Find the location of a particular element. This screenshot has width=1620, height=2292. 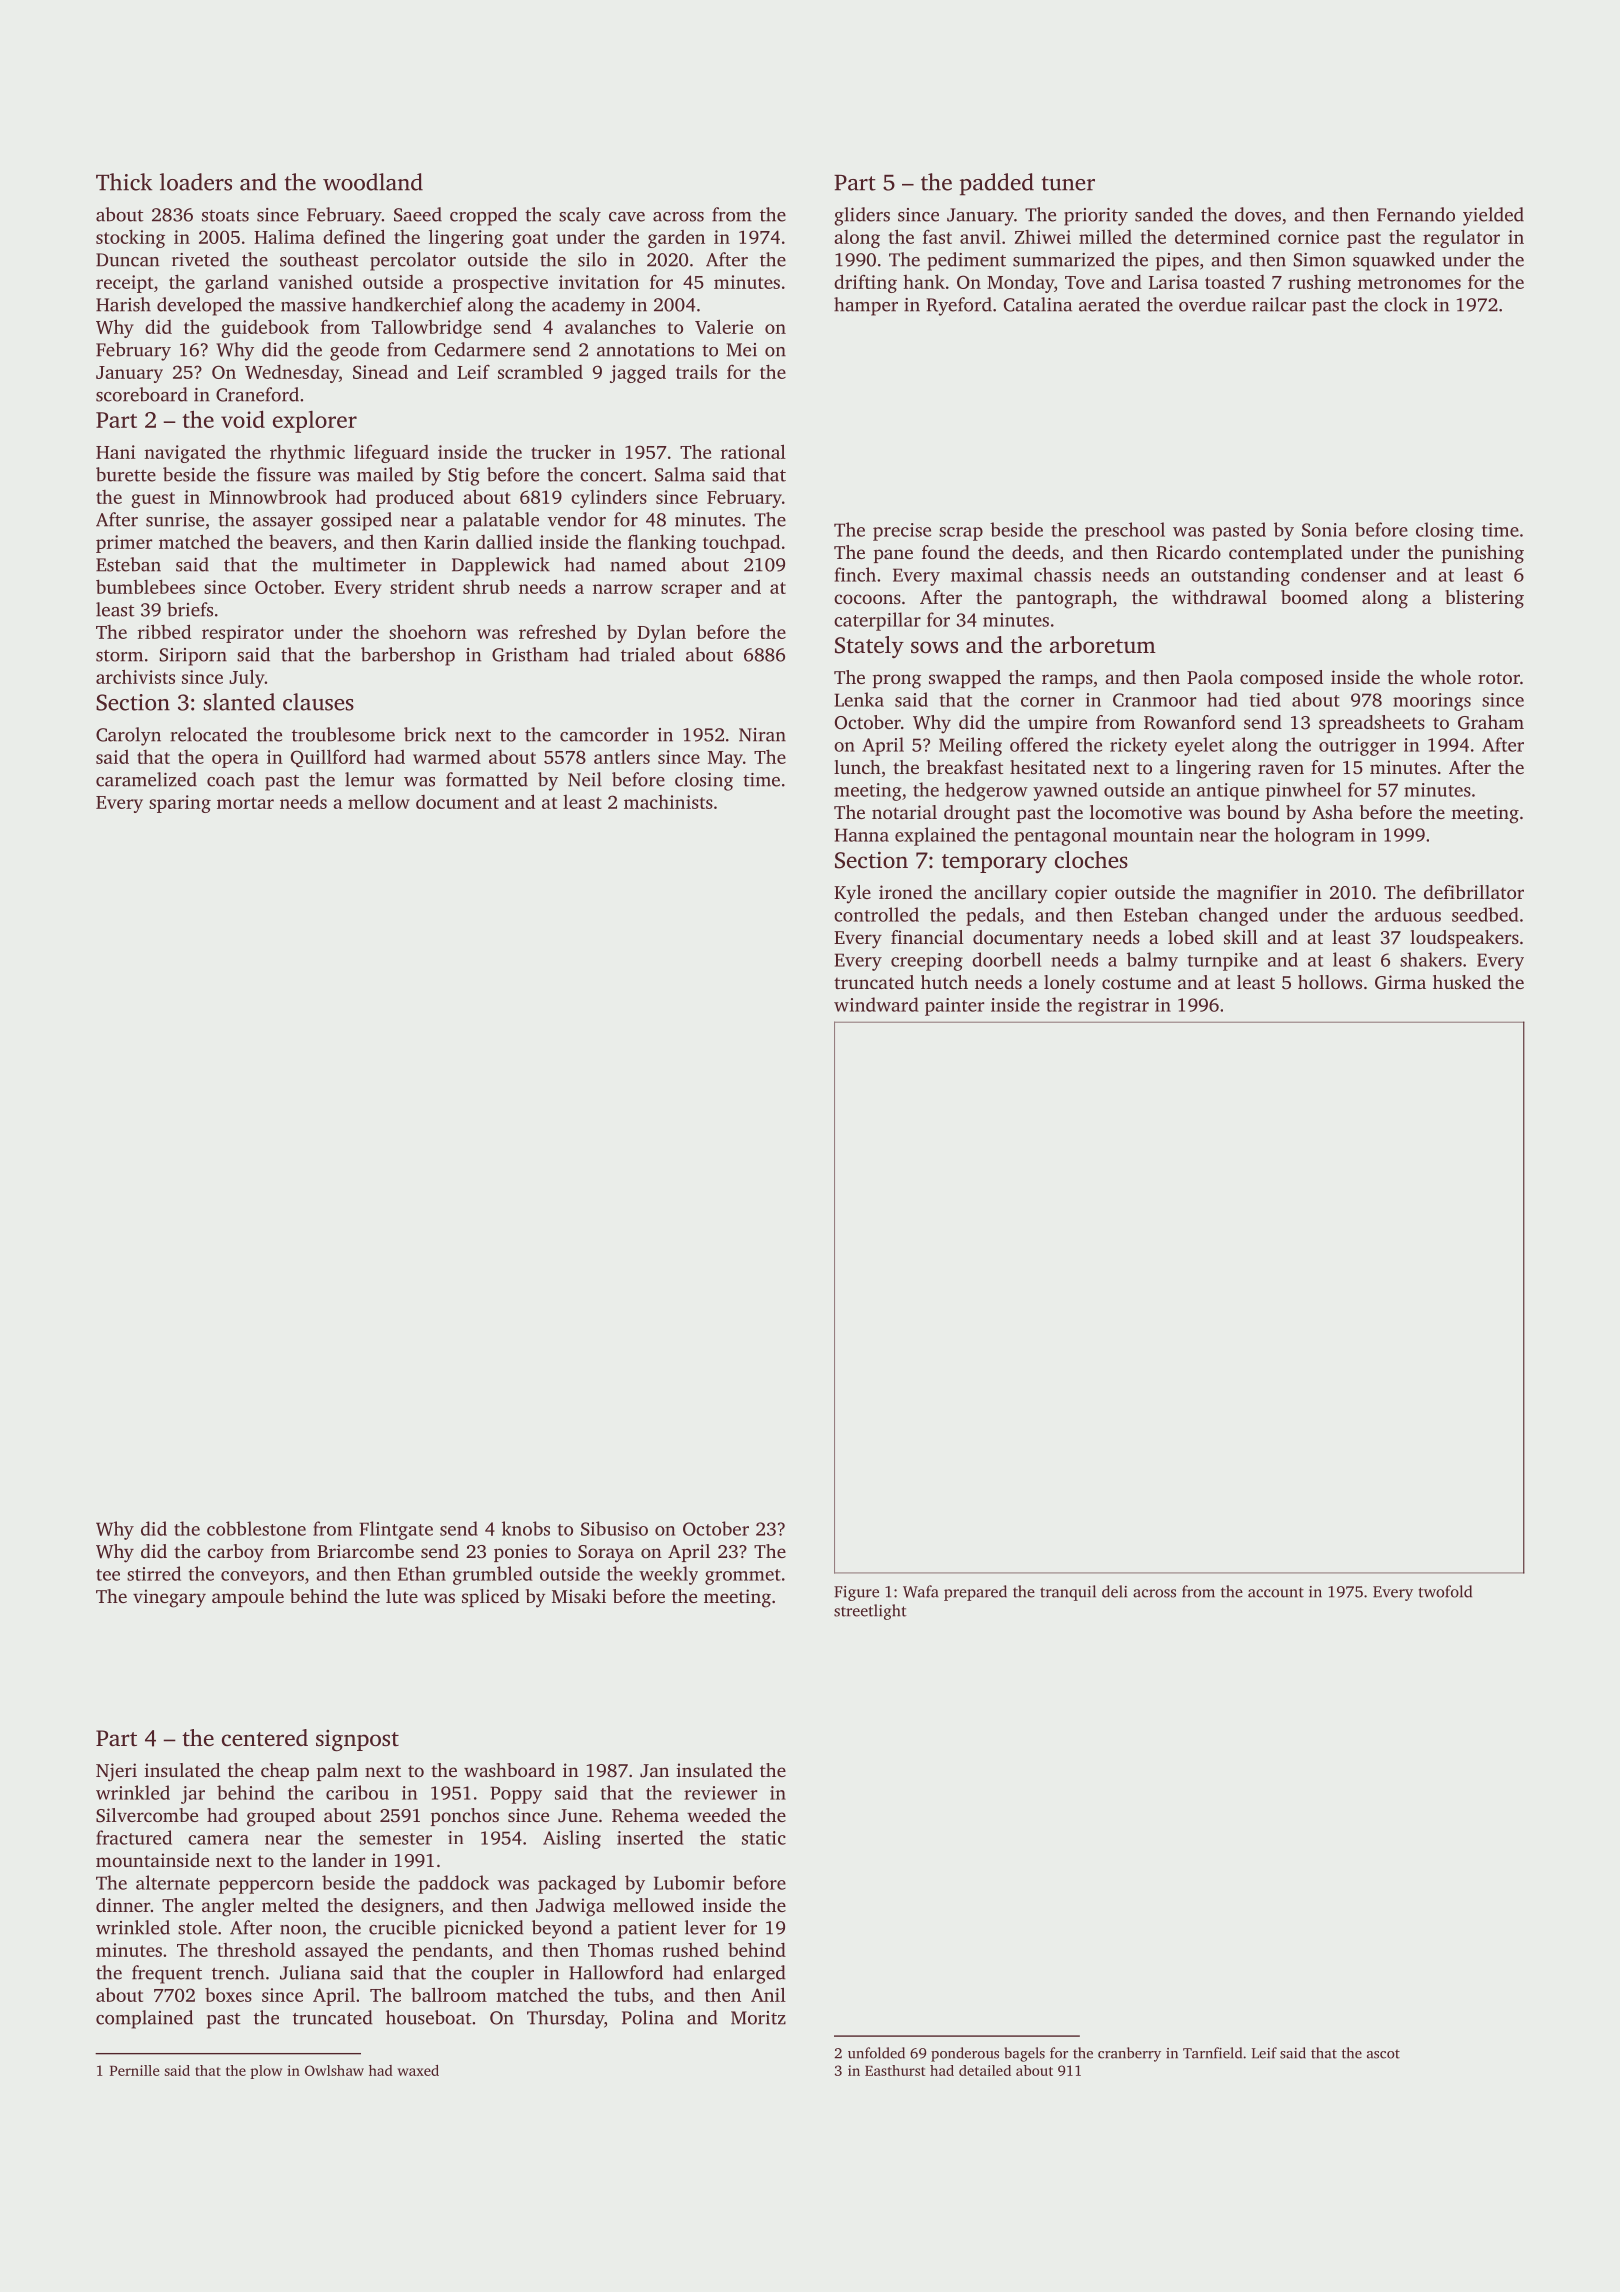

windward is located at coordinates (876, 1004).
